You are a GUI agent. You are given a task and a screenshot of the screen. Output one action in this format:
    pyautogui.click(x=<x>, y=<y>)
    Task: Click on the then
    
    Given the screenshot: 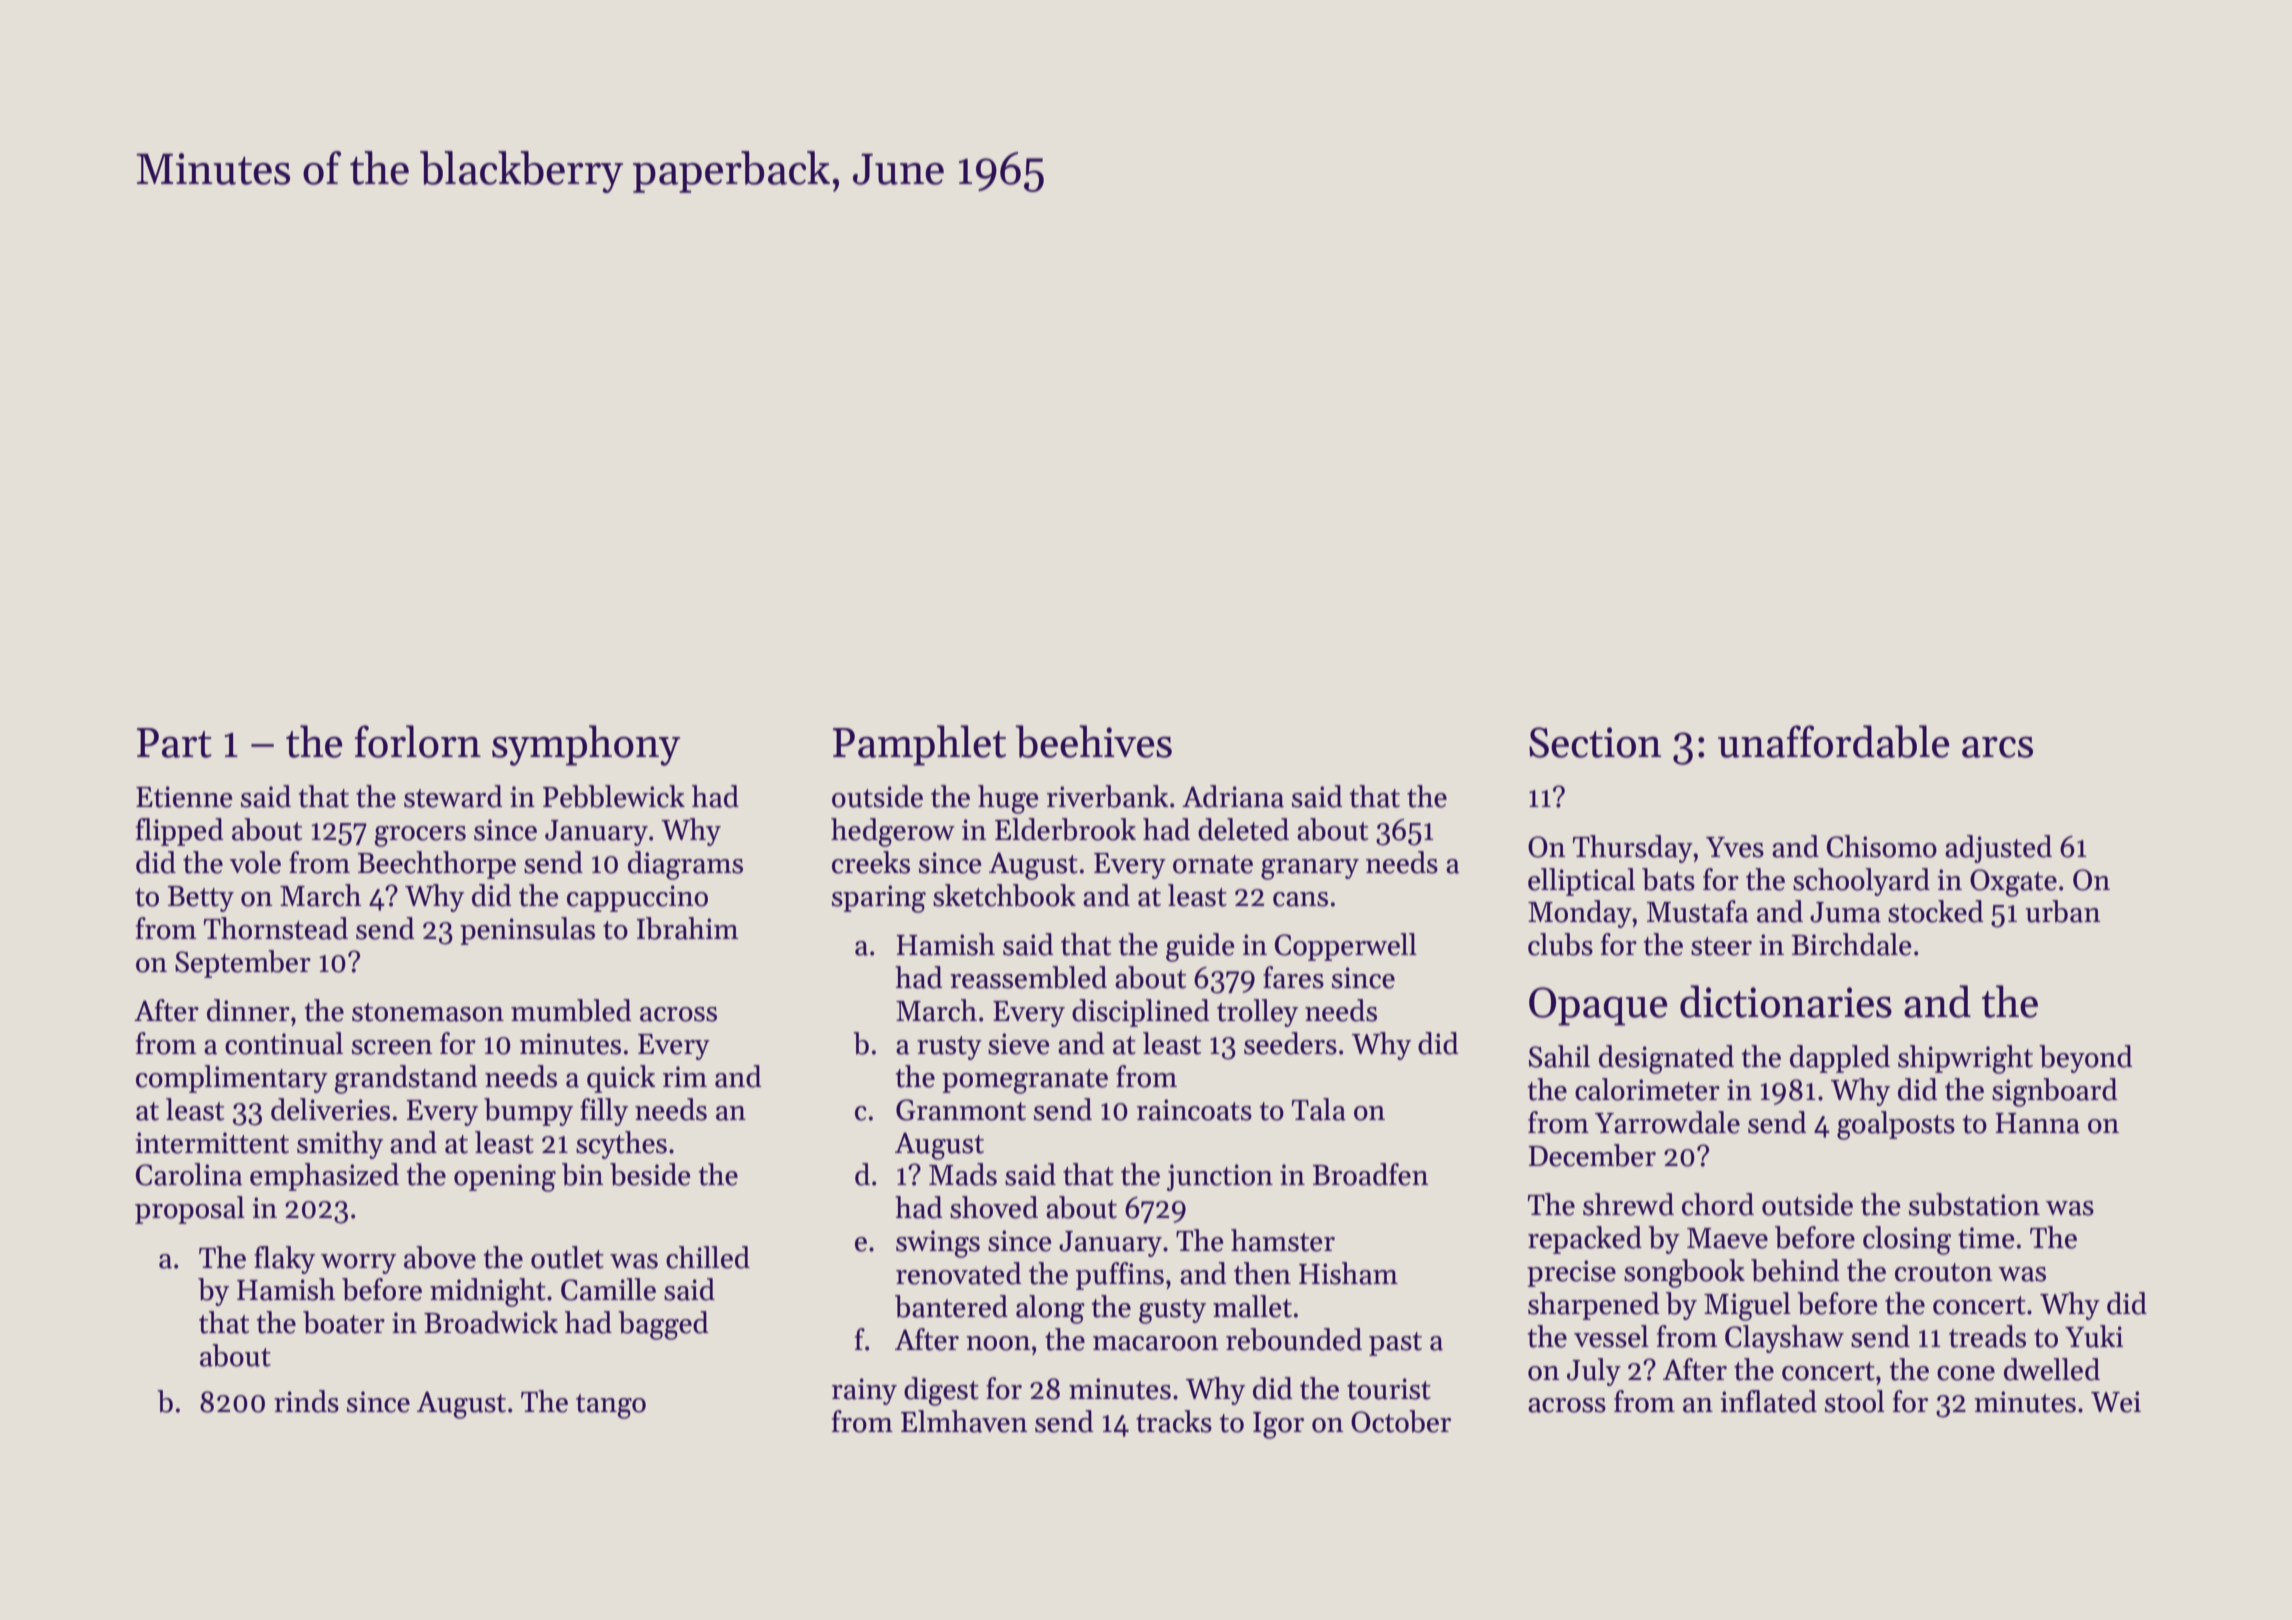 What is the action you would take?
    pyautogui.click(x=1262, y=1273)
